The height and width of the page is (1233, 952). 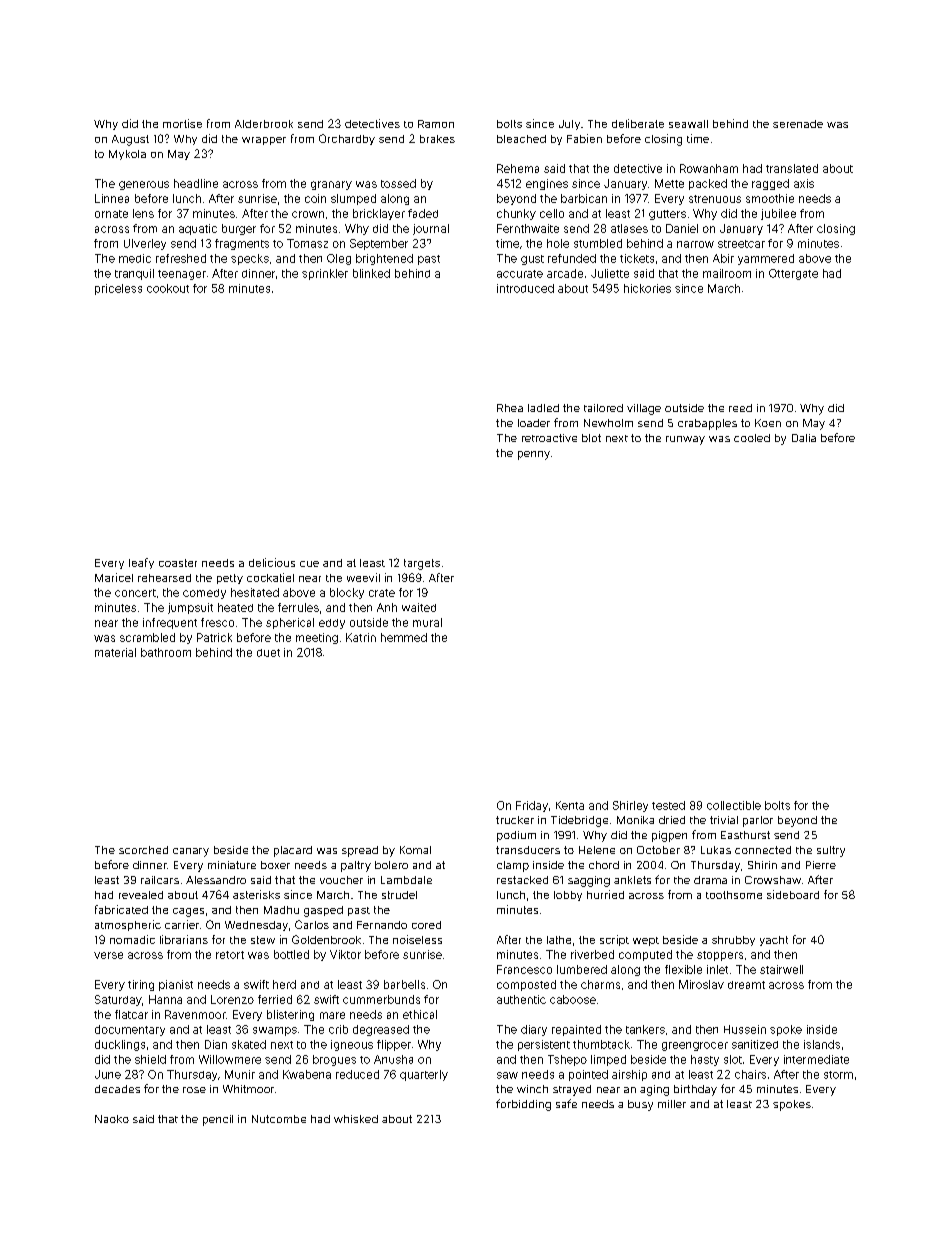 I want to click on Saturday, so click(x=118, y=1000).
